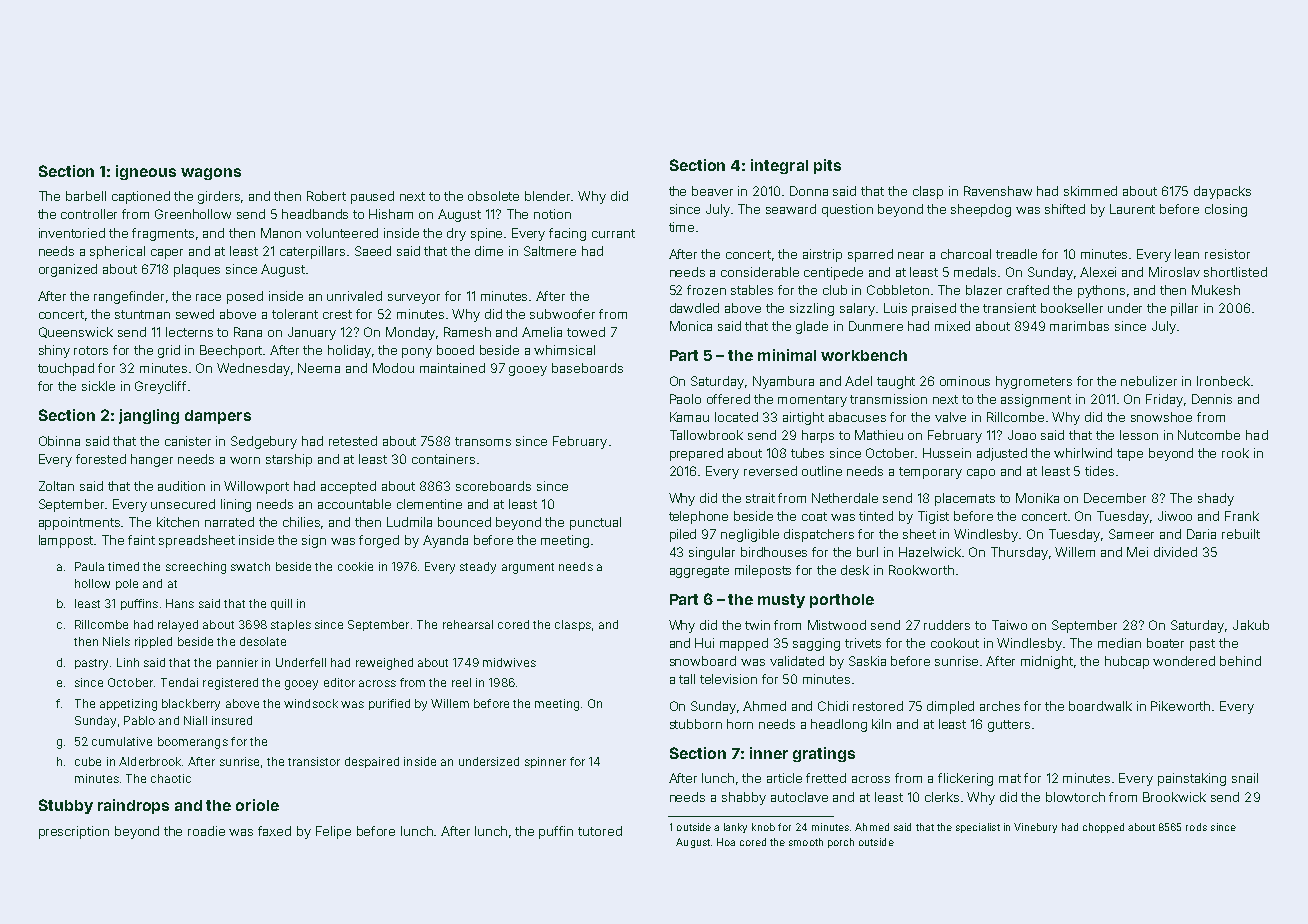 The width and height of the document is (1308, 924). I want to click on cube, so click(88, 761).
